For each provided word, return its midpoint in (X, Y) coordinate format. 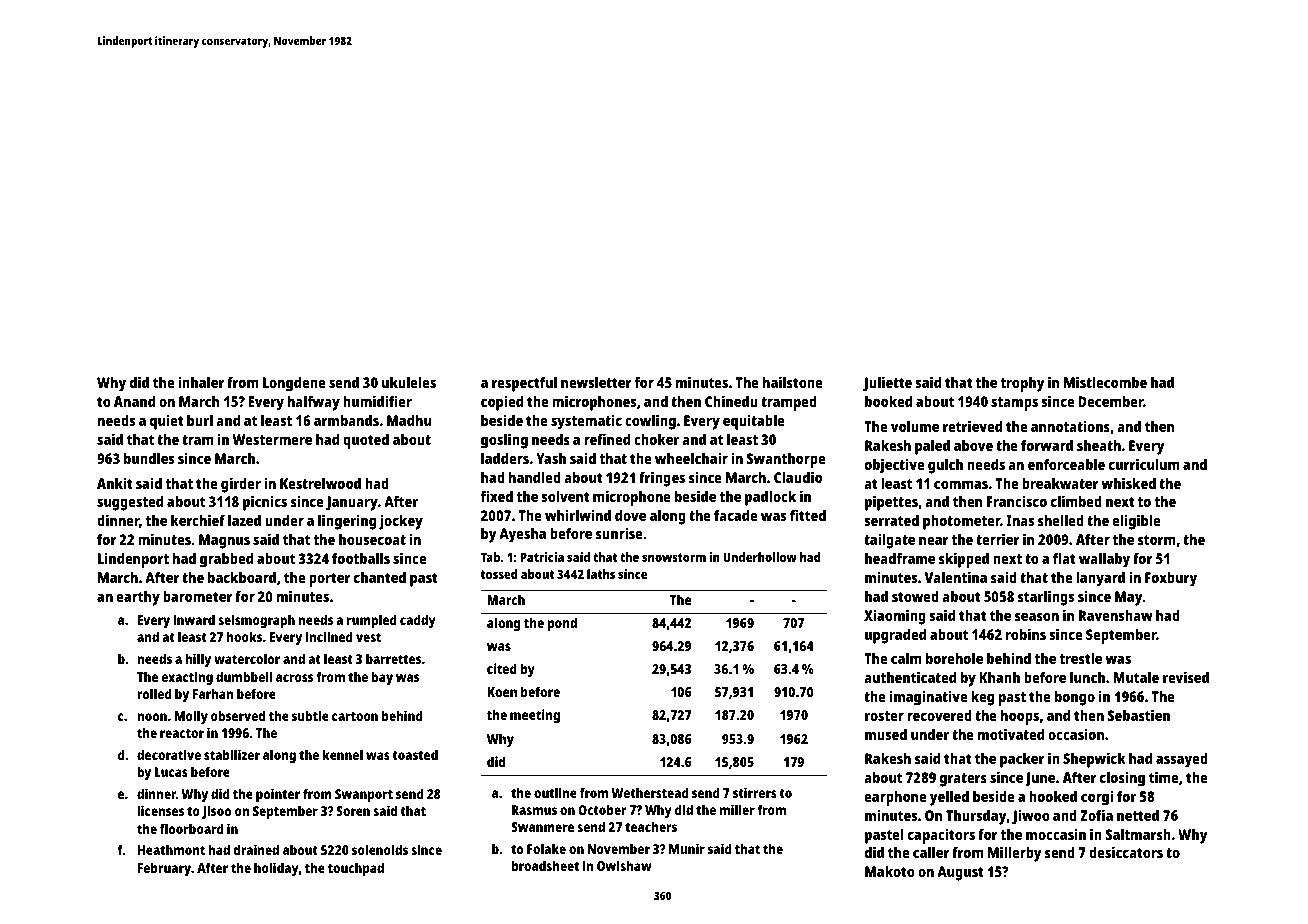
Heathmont (171, 849)
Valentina (956, 577)
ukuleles (409, 382)
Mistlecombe (1105, 382)
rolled (154, 693)
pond (562, 624)
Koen (502, 692)
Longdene (294, 384)
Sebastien (1138, 715)
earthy (138, 598)
